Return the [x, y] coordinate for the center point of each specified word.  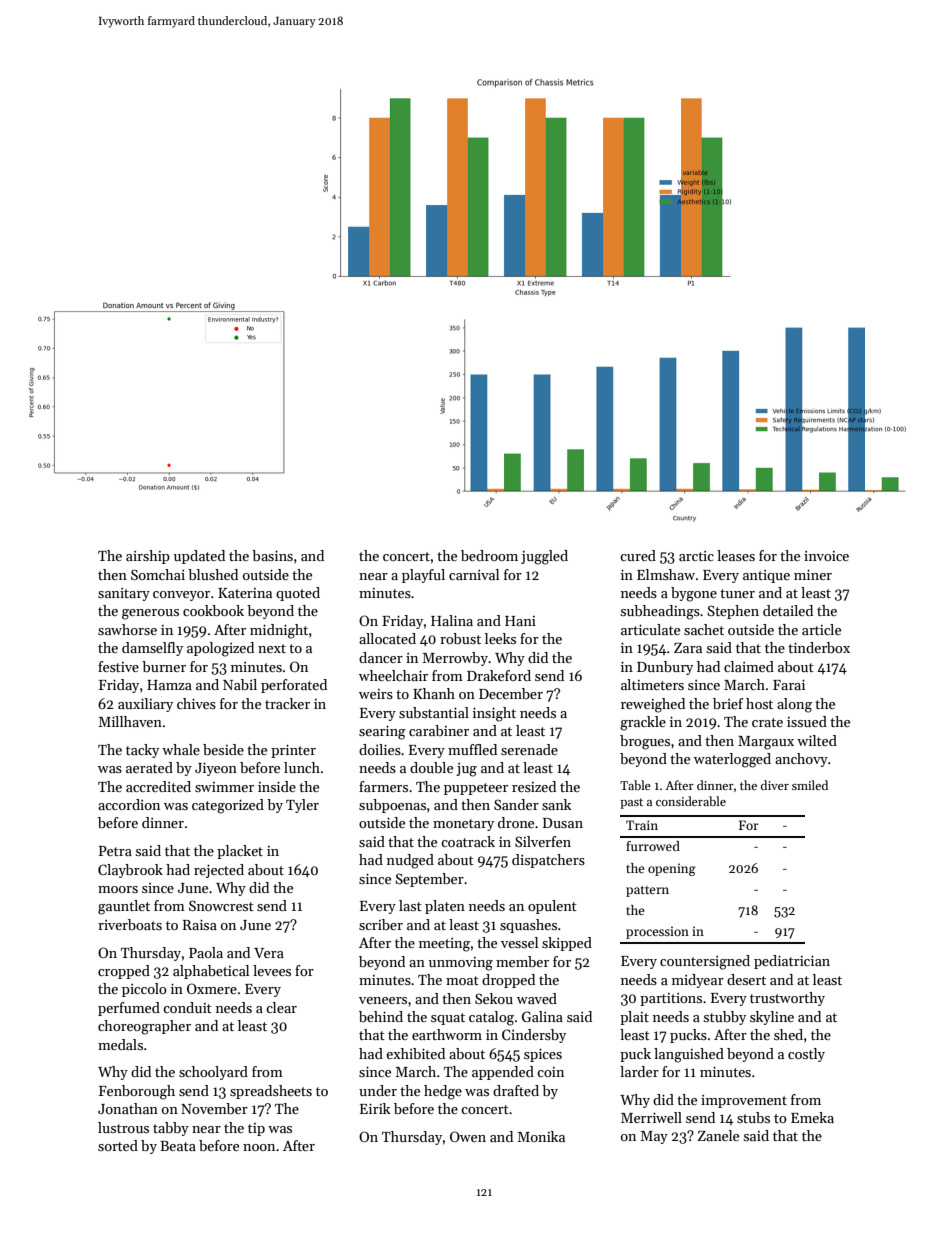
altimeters [652, 684]
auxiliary [145, 705]
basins [272, 555]
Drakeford [499, 675]
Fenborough [137, 1092]
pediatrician [792, 962]
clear [281, 1007]
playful [423, 576]
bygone [694, 594]
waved [537, 998]
